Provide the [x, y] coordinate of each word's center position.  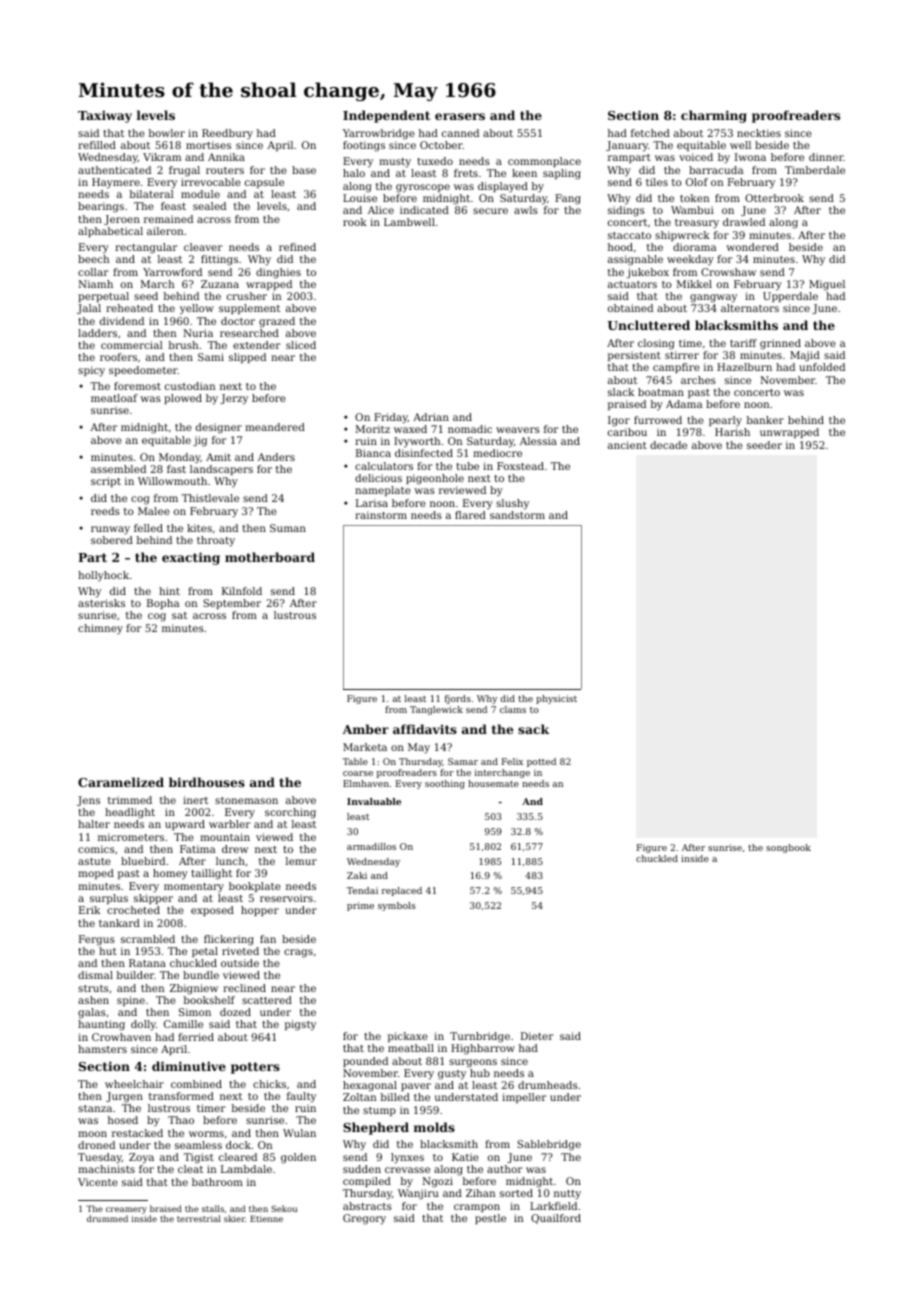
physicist [556, 699]
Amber [366, 729]
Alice [381, 210]
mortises [208, 145]
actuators [632, 284]
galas [92, 1013]
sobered [112, 540]
